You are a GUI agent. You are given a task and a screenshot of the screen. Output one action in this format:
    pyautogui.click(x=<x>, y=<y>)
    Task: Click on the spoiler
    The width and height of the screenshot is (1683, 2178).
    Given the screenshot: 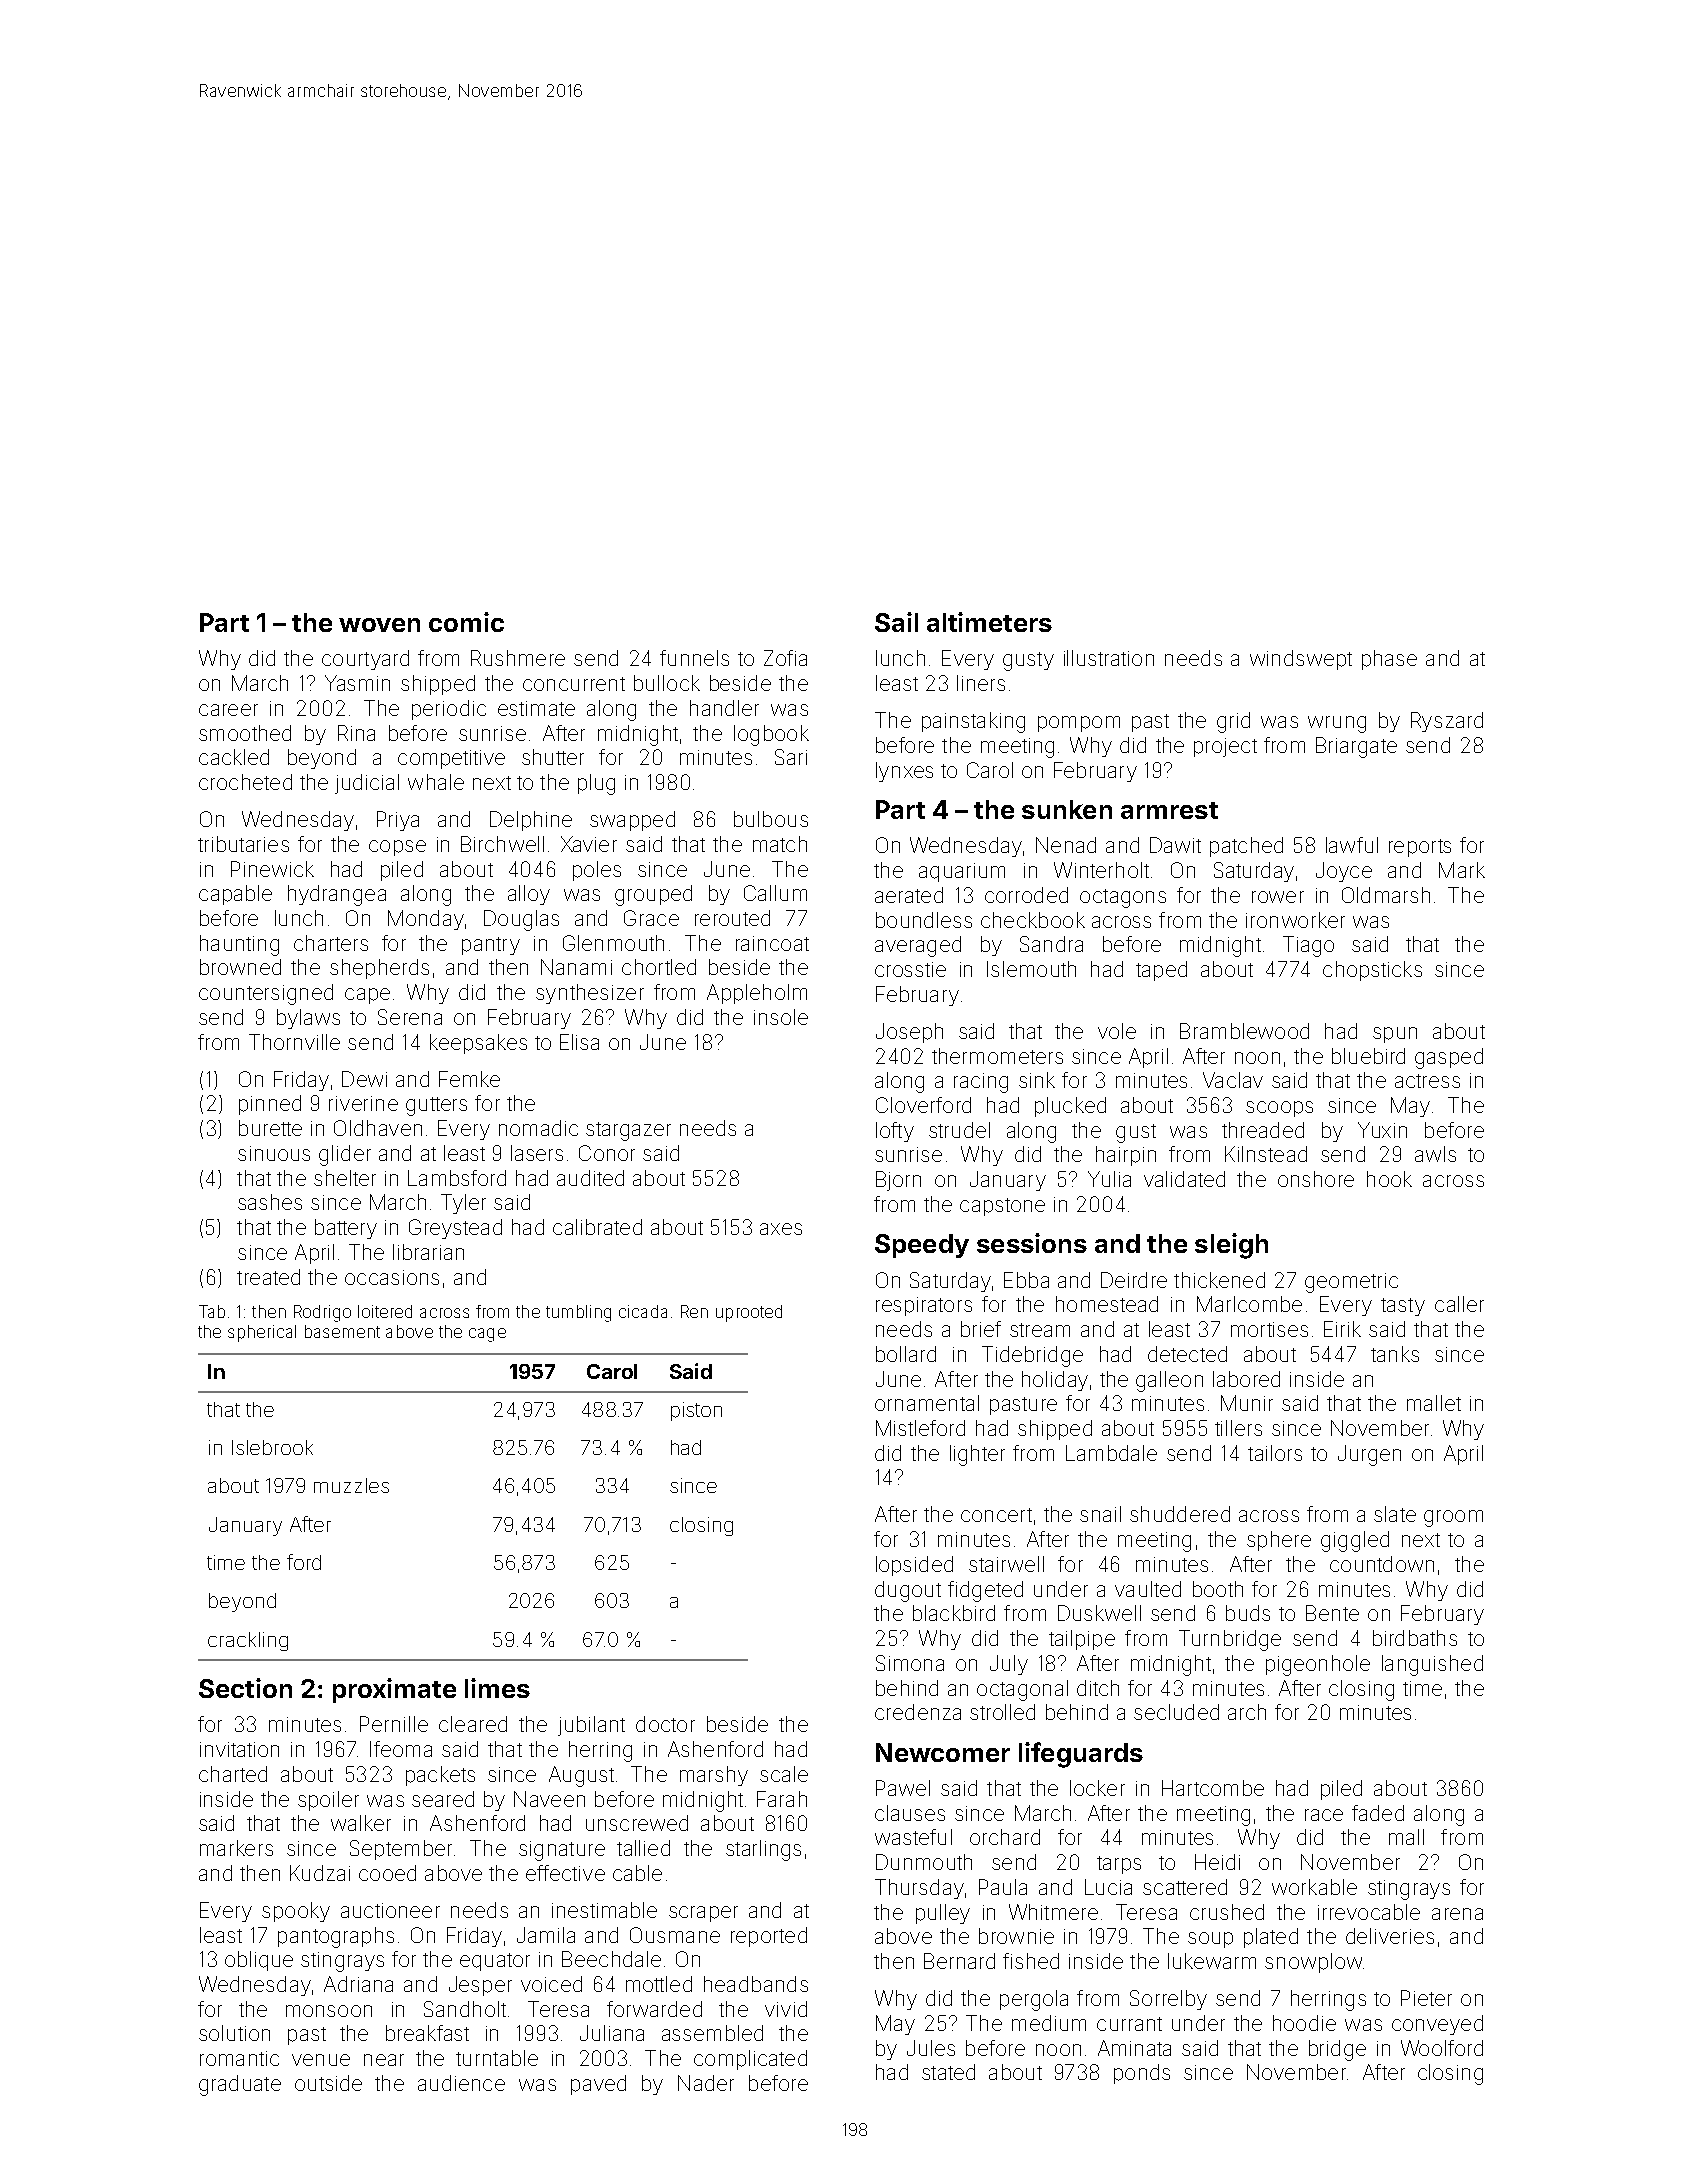 What is the action you would take?
    pyautogui.click(x=328, y=1801)
